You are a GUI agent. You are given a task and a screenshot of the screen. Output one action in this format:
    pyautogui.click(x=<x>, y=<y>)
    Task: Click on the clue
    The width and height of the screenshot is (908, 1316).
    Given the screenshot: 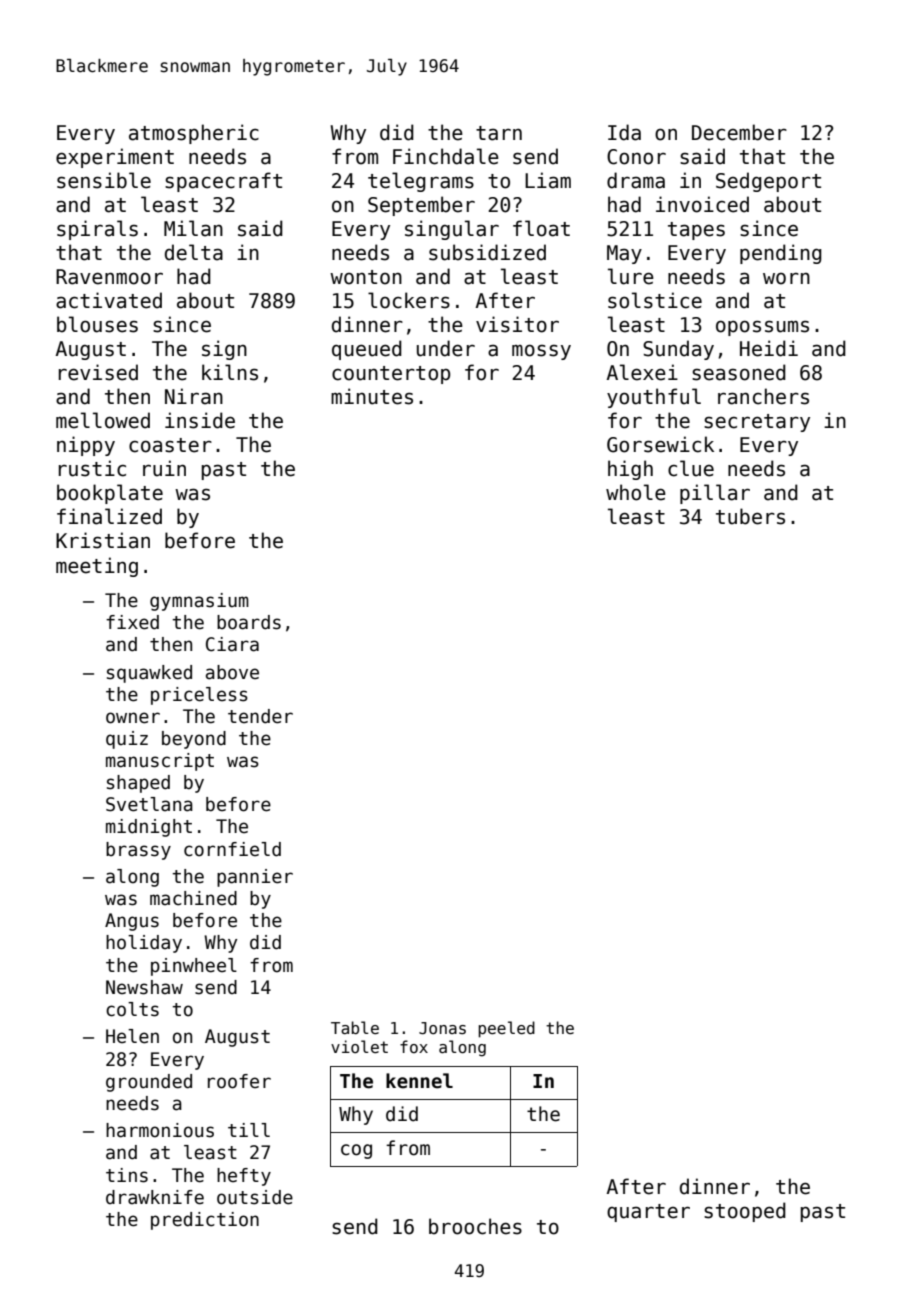 What is the action you would take?
    pyautogui.click(x=691, y=468)
